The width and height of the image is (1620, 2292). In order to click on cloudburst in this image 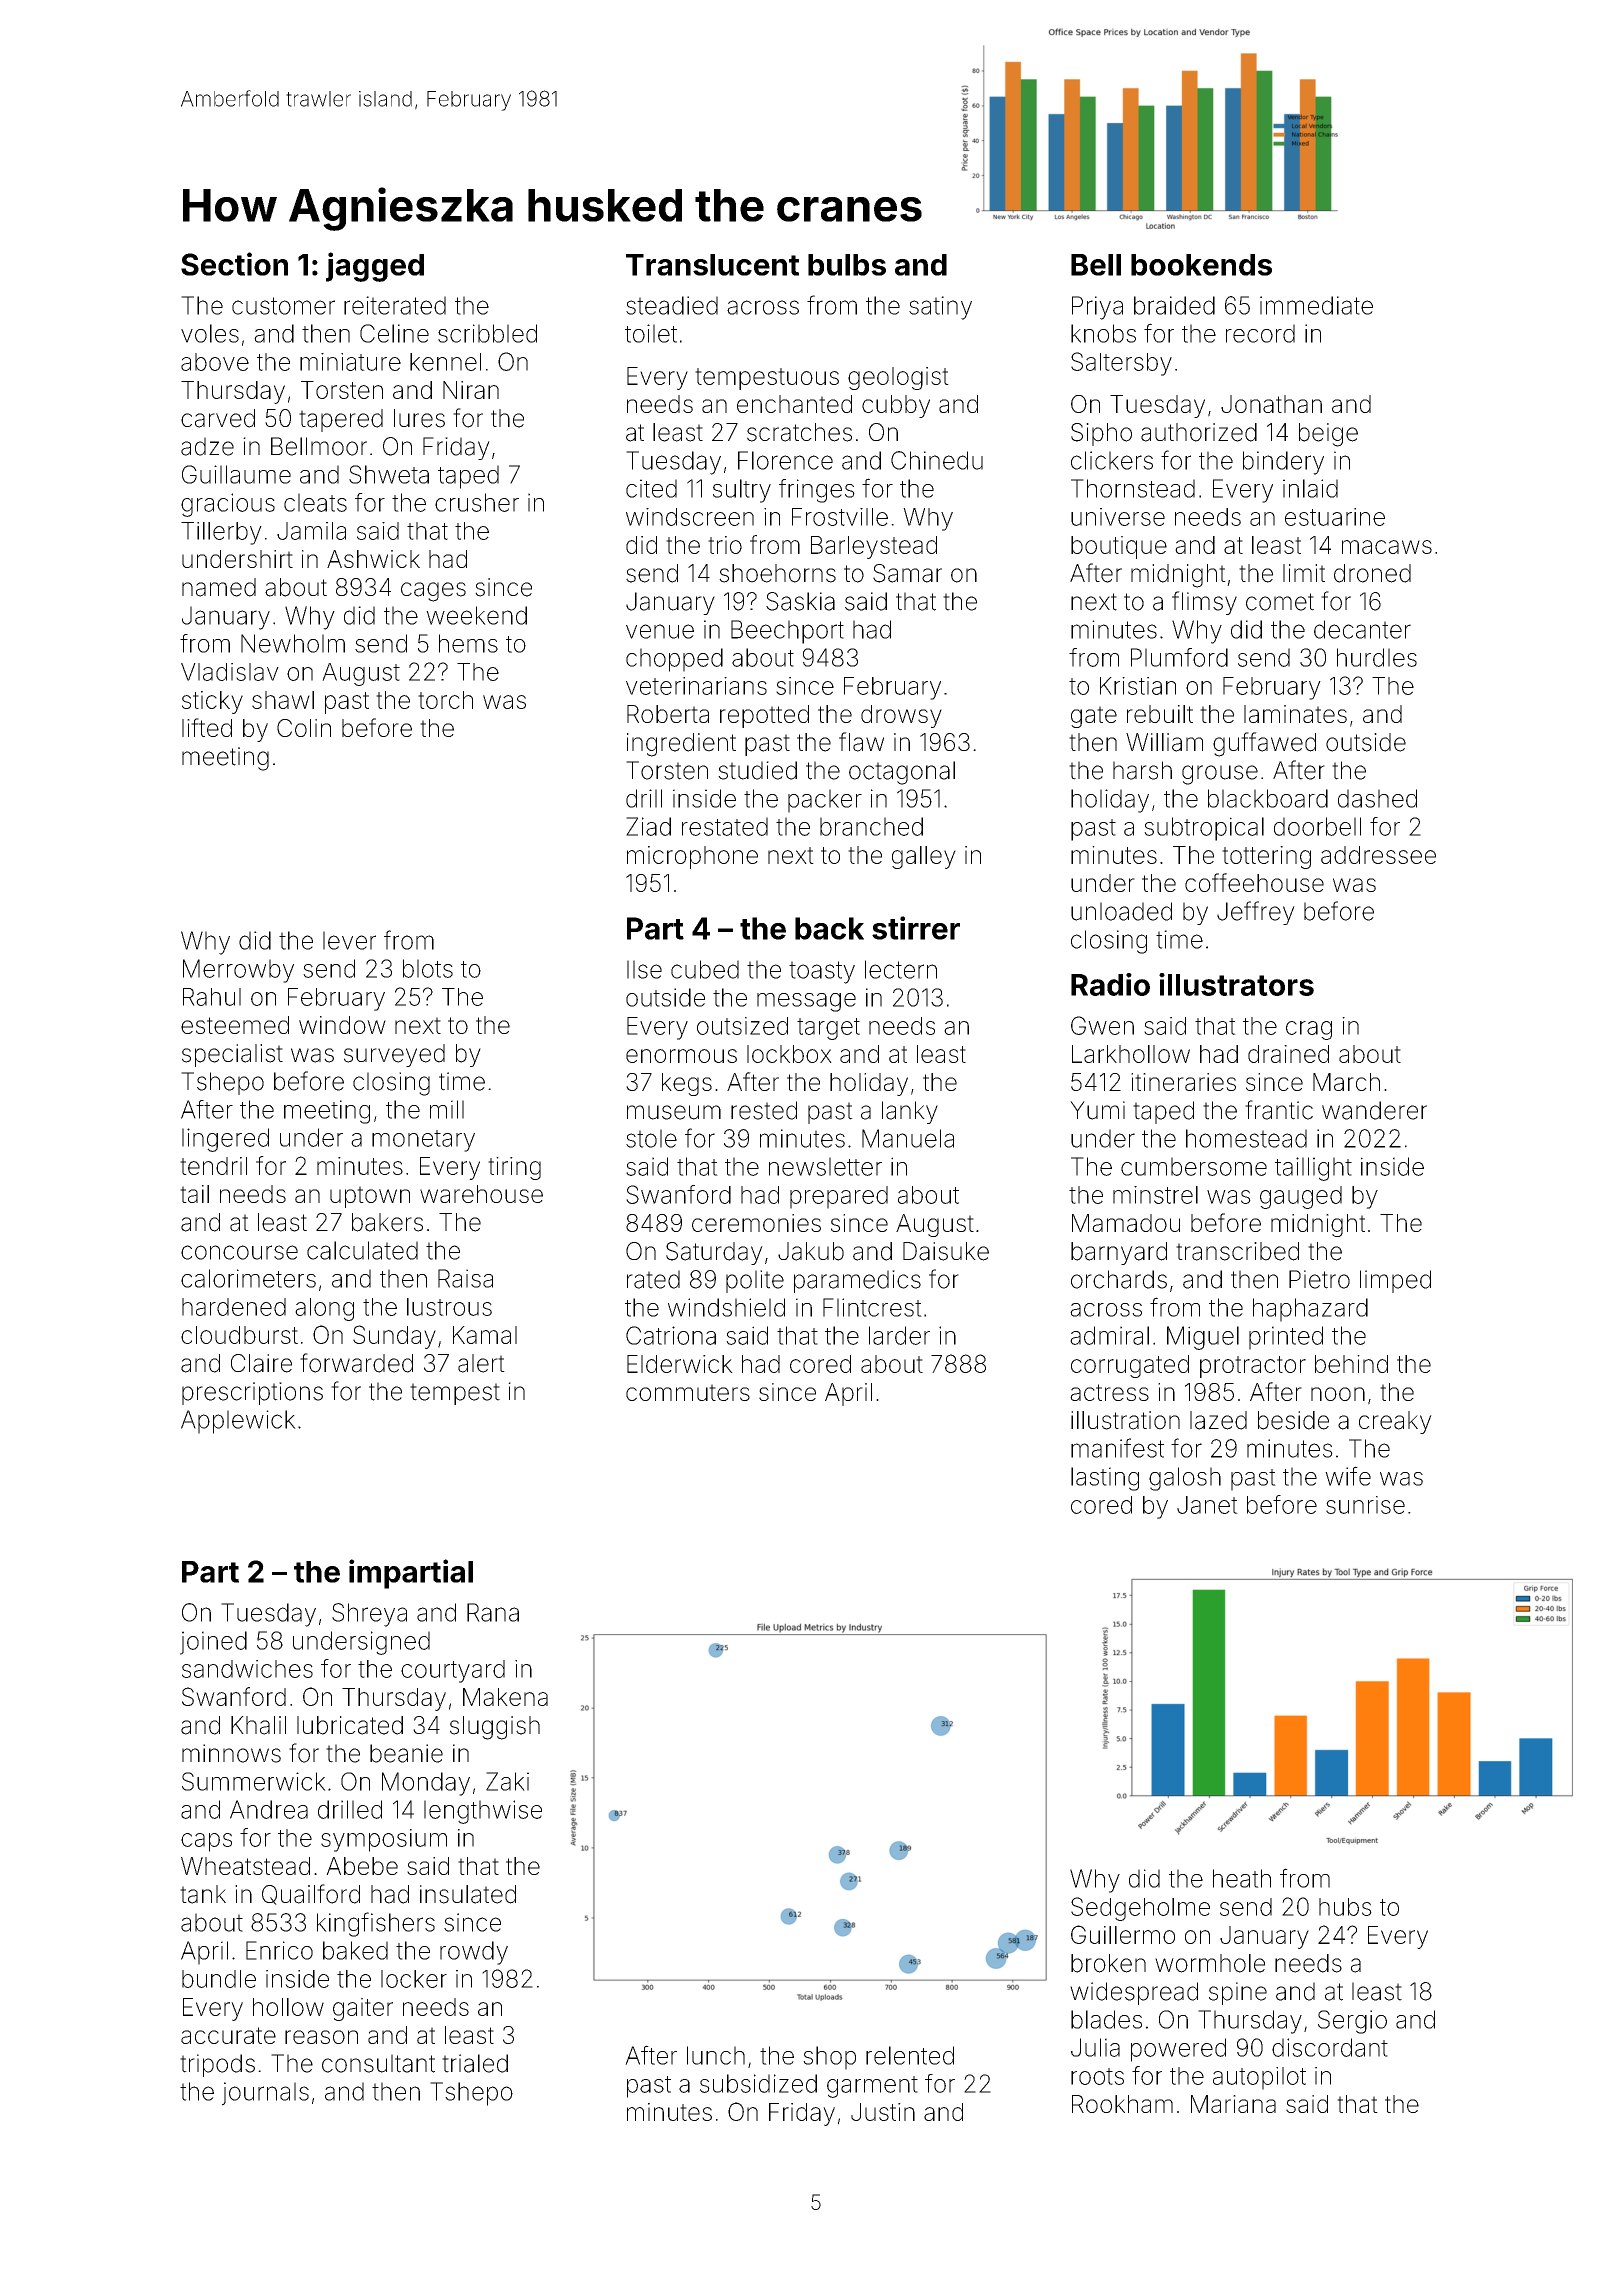, I will do `click(239, 1335)`.
